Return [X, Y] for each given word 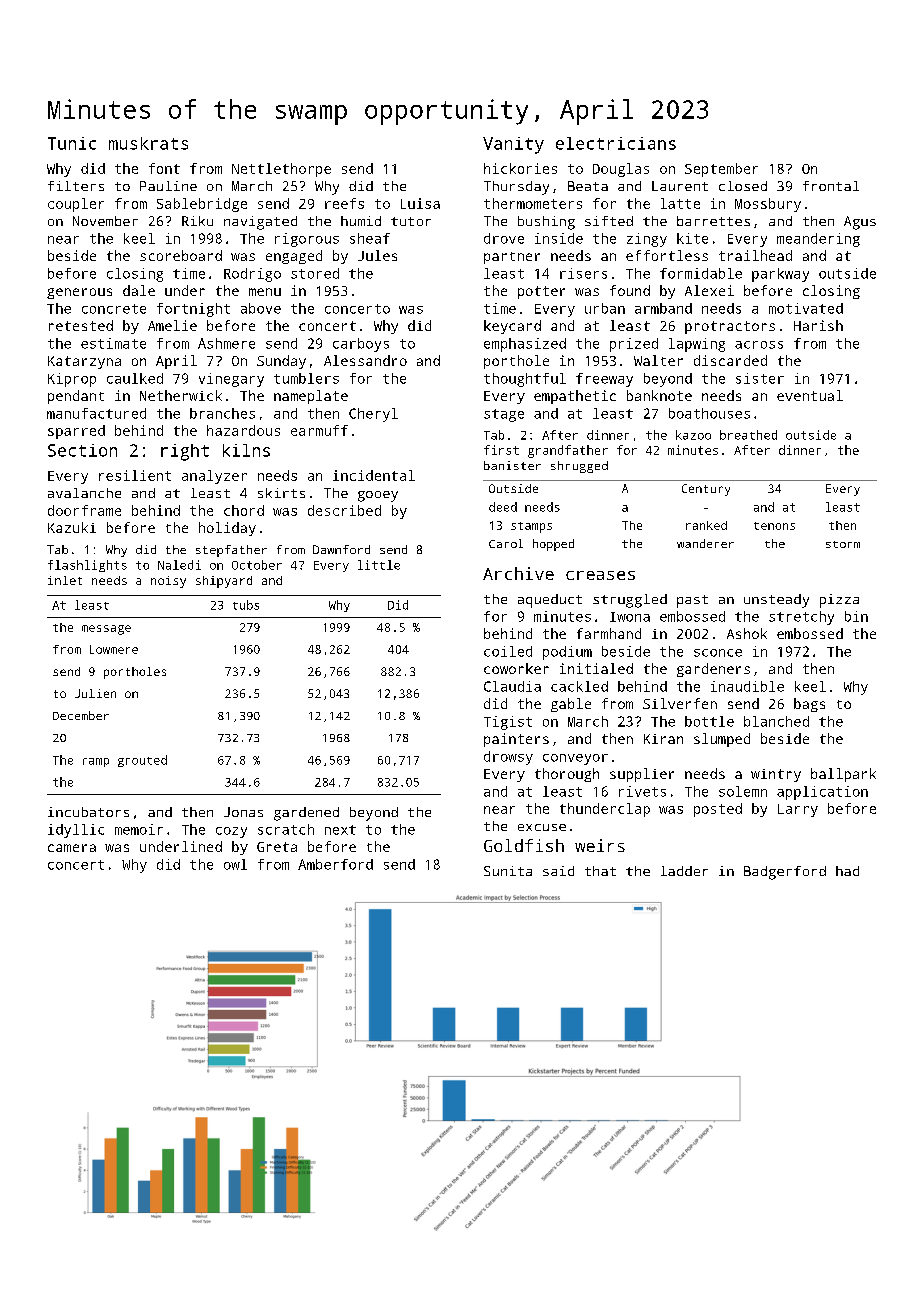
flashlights [87, 566]
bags [809, 705]
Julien [95, 693]
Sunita [508, 871]
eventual [810, 395]
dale [139, 290]
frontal [831, 186]
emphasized [525, 345]
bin [856, 616]
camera [72, 848]
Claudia [512, 686]
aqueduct [550, 601]
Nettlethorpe [281, 170]
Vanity [513, 145]
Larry [798, 810]
